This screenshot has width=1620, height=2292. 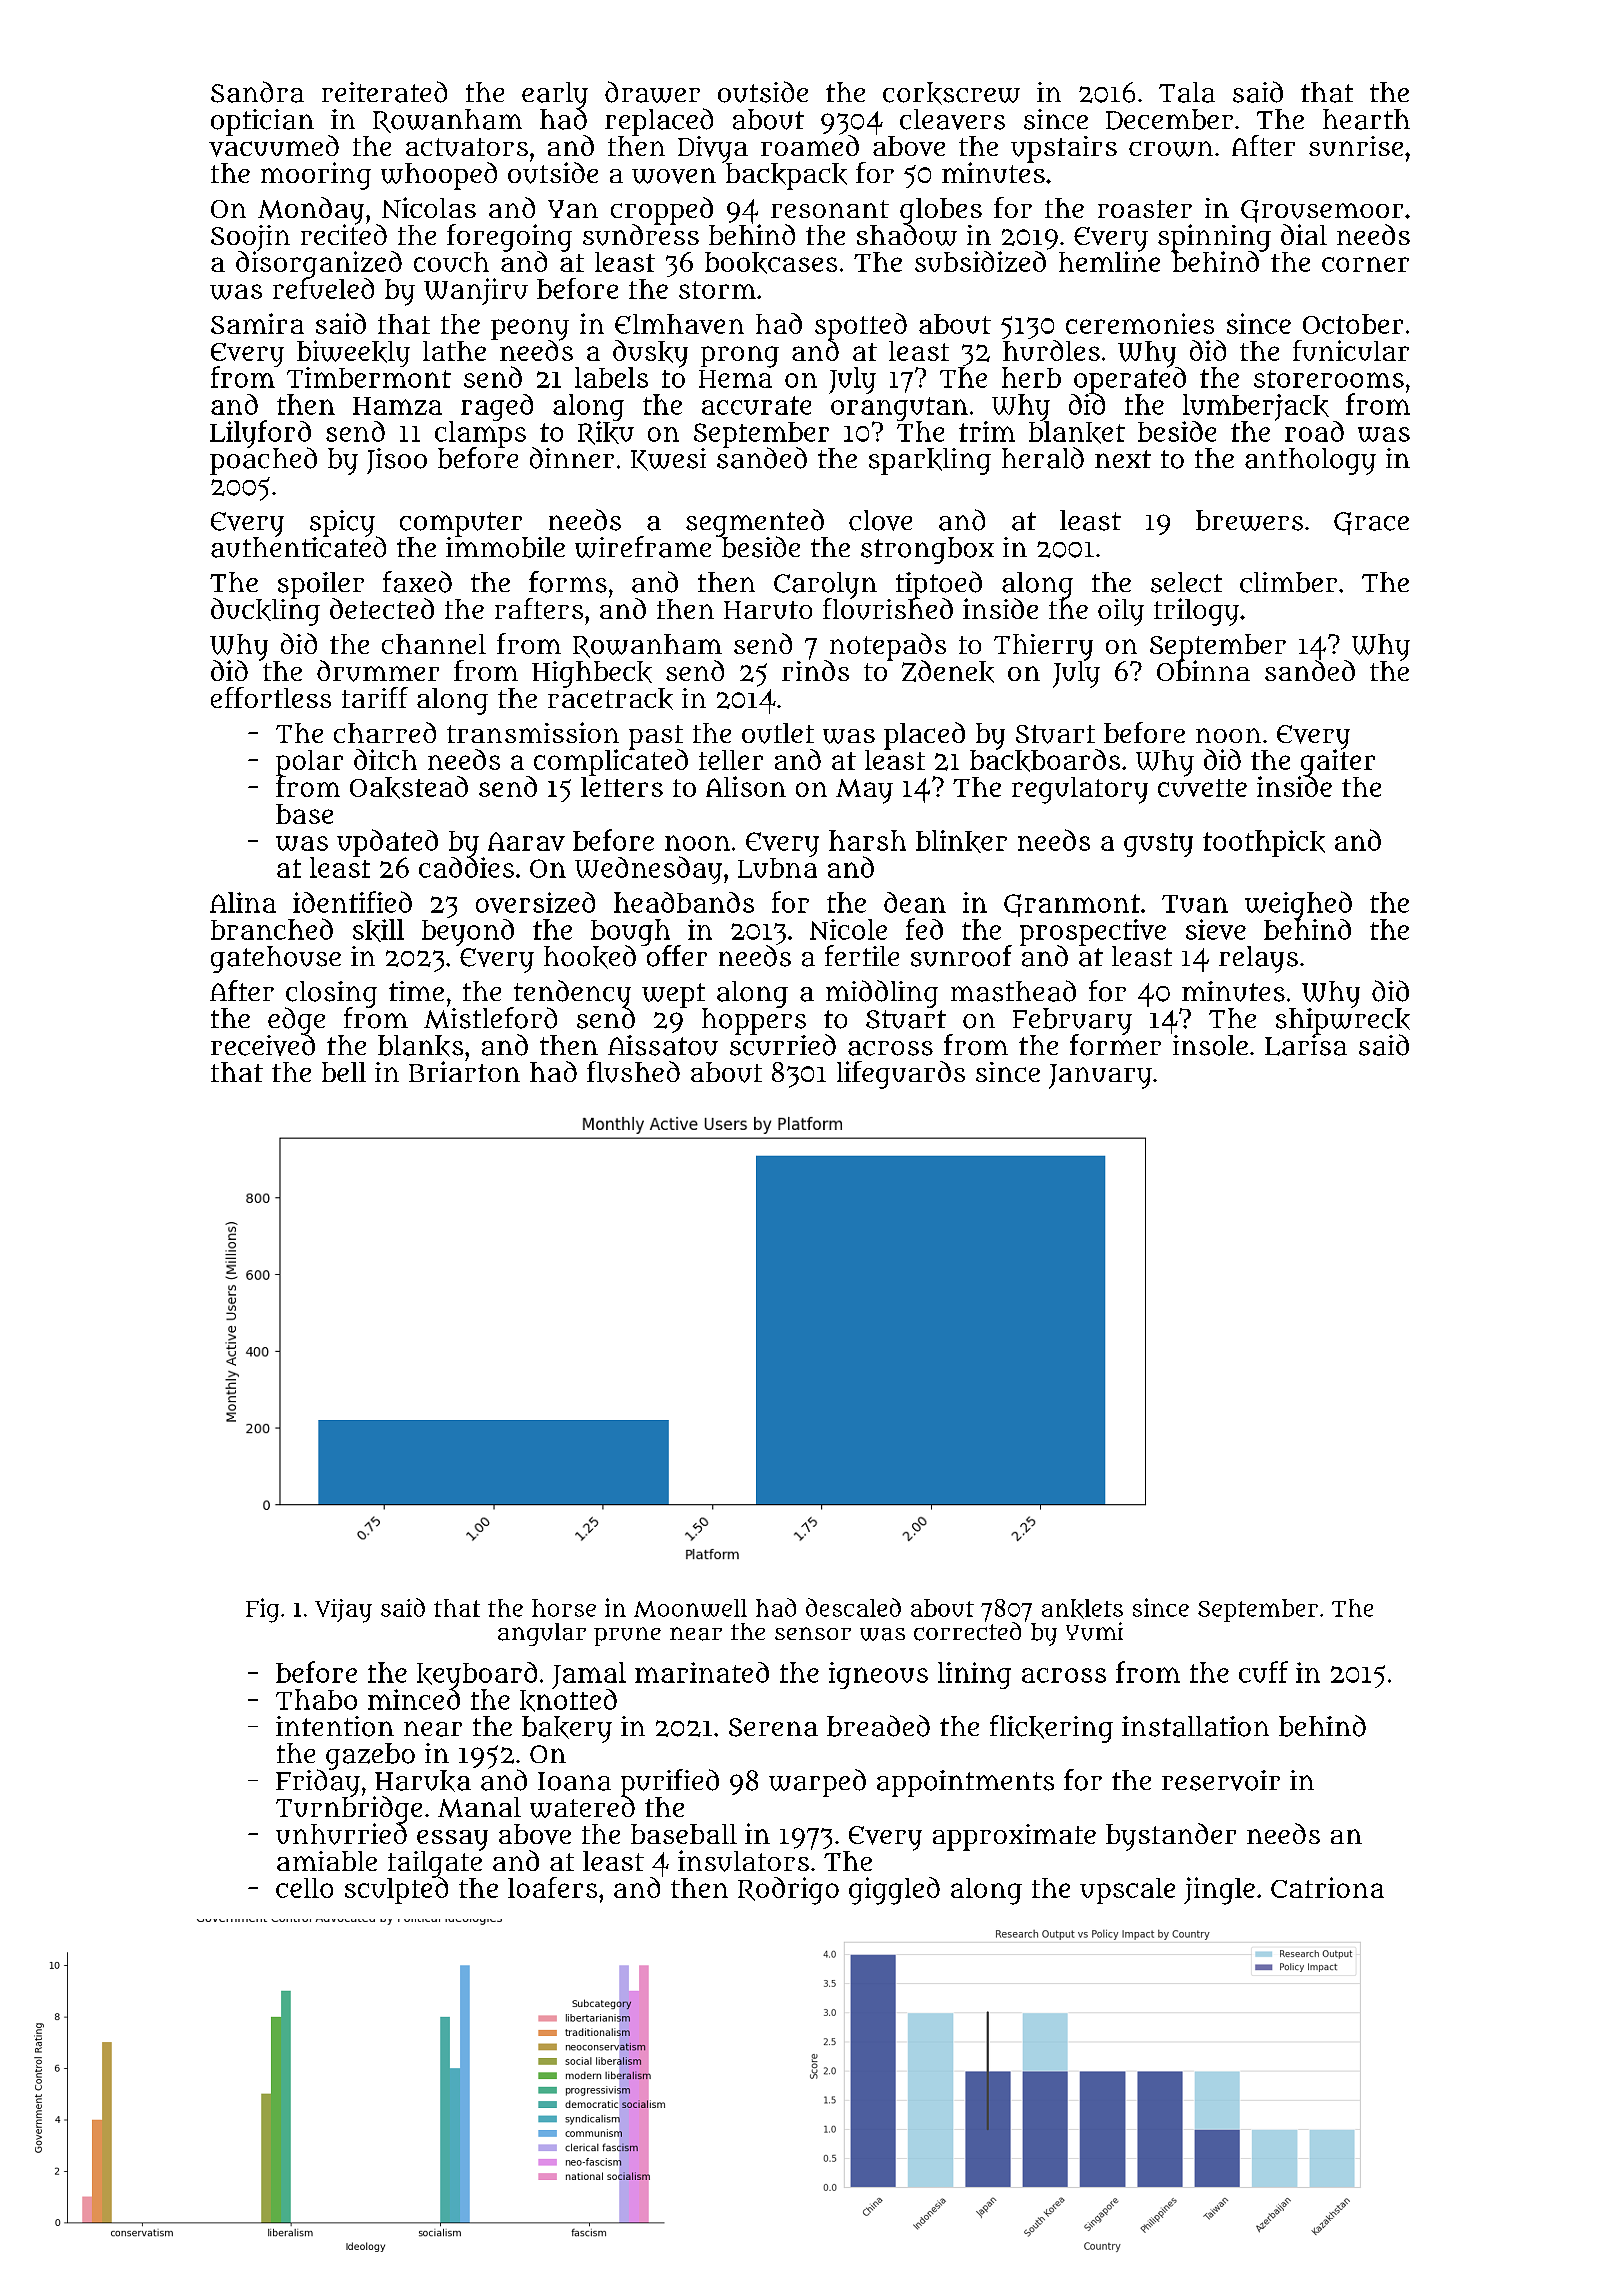 What do you see at coordinates (1322, 211) in the screenshot?
I see `Grousemoor` at bounding box center [1322, 211].
